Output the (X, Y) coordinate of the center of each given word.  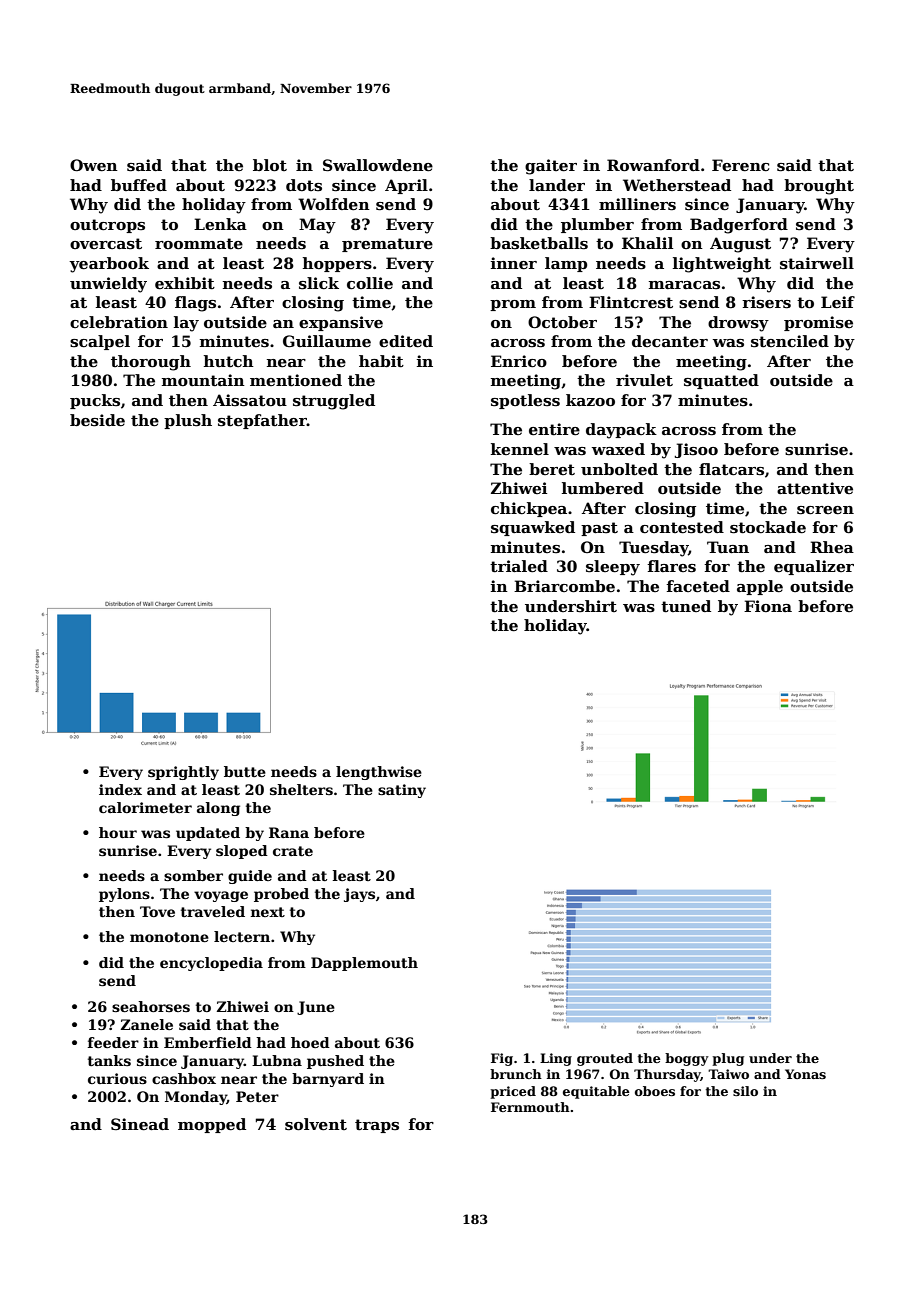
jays (359, 895)
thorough (151, 363)
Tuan (728, 547)
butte (245, 771)
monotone (169, 937)
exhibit (185, 283)
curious (117, 1078)
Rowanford (653, 165)
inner (514, 263)
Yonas (805, 1074)
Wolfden (334, 204)
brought (819, 187)
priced (513, 1092)
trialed (519, 566)
